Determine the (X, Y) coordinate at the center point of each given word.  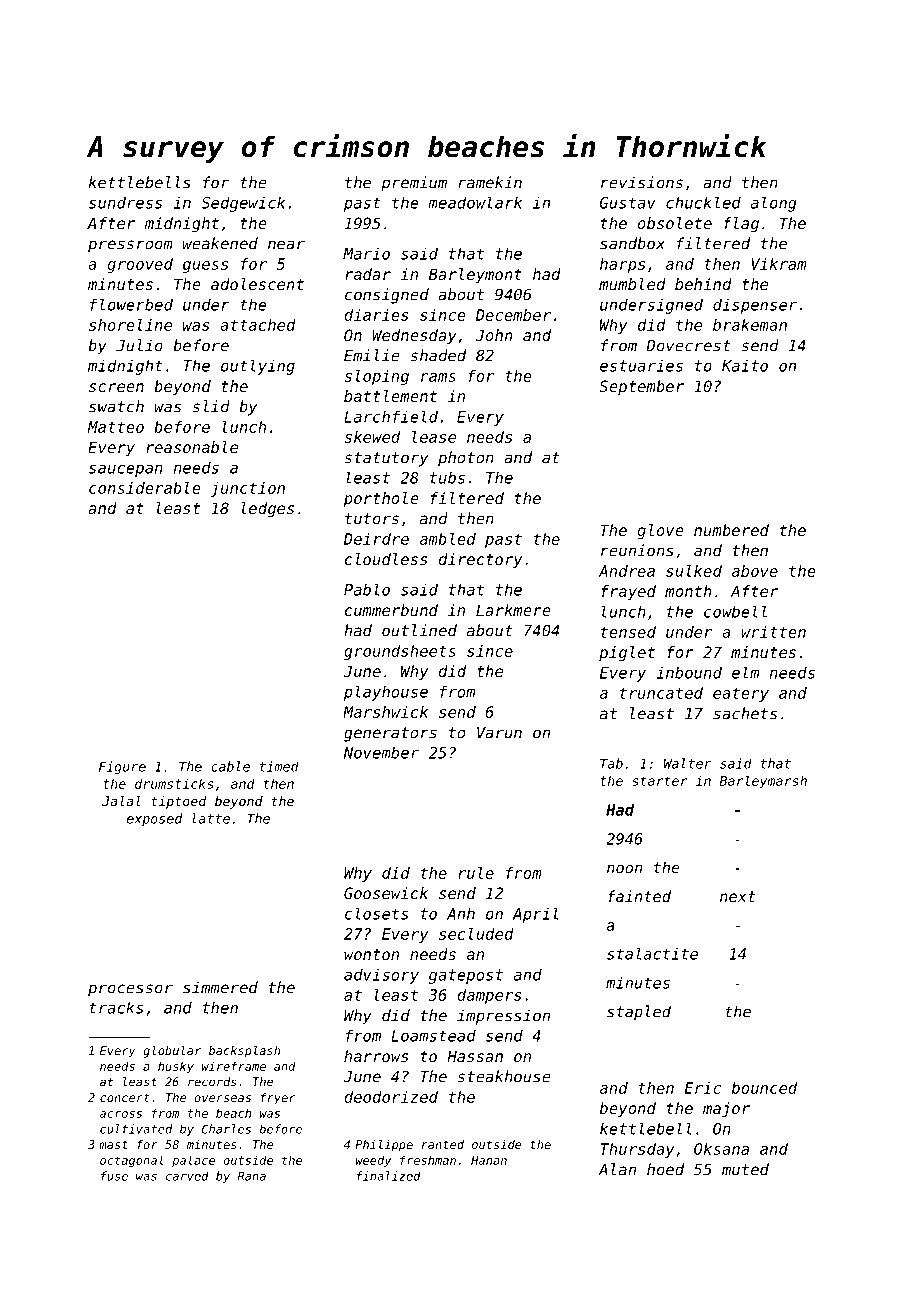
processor (130, 990)
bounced (764, 1088)
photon (466, 459)
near (286, 245)
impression (503, 1017)
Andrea (626, 571)
